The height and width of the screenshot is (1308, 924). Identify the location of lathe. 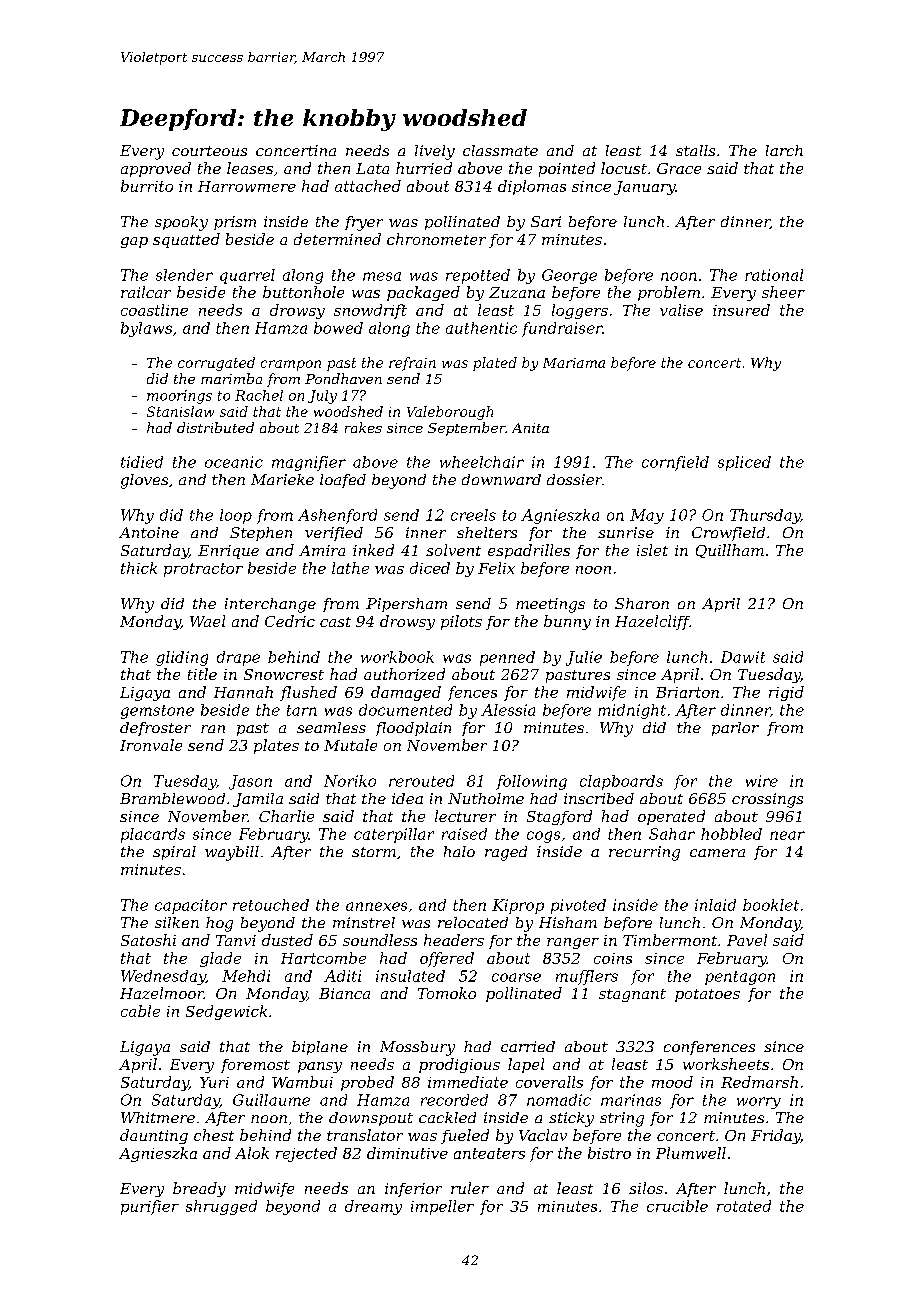
(350, 568).
